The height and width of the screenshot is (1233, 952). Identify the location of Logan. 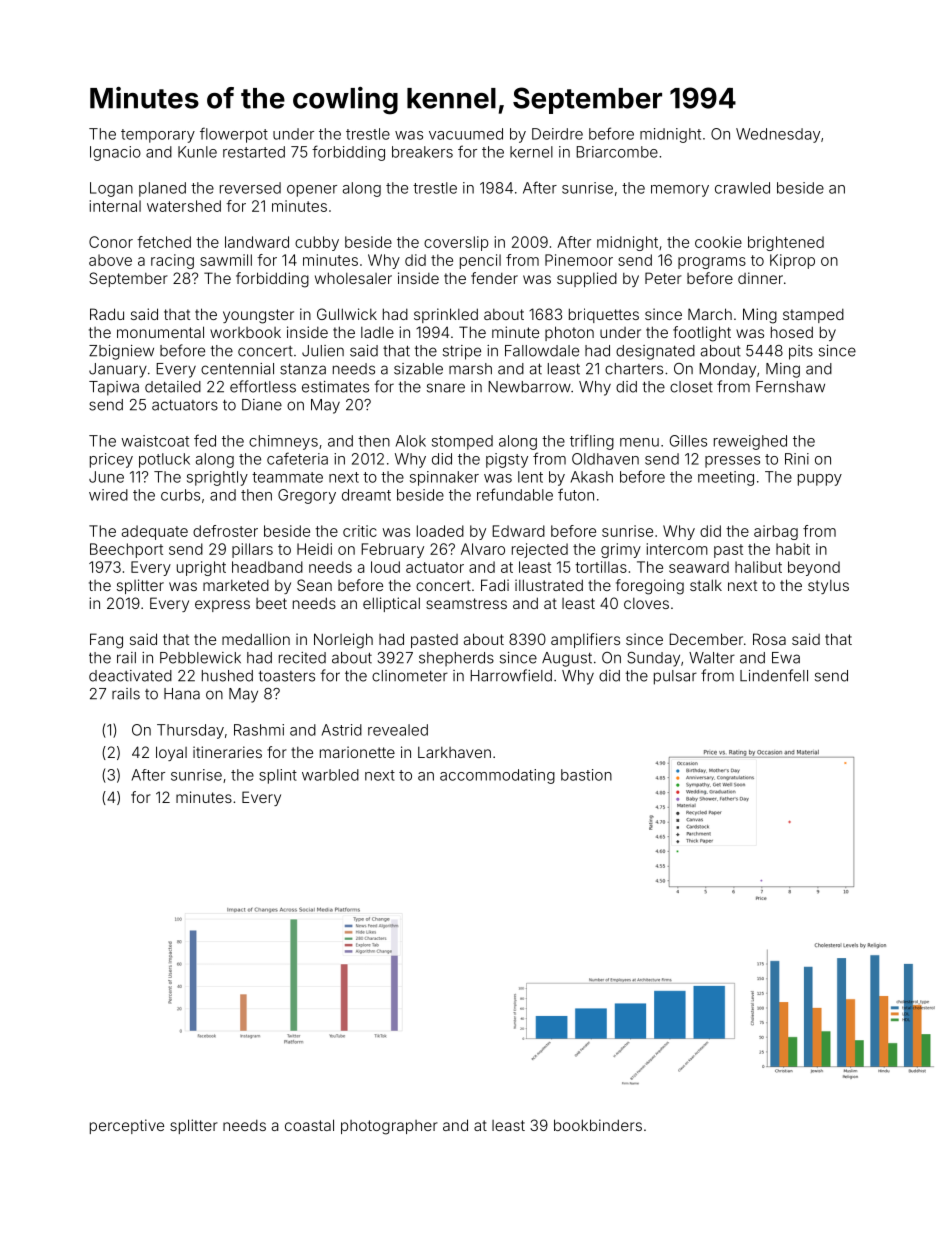
(111, 189).
